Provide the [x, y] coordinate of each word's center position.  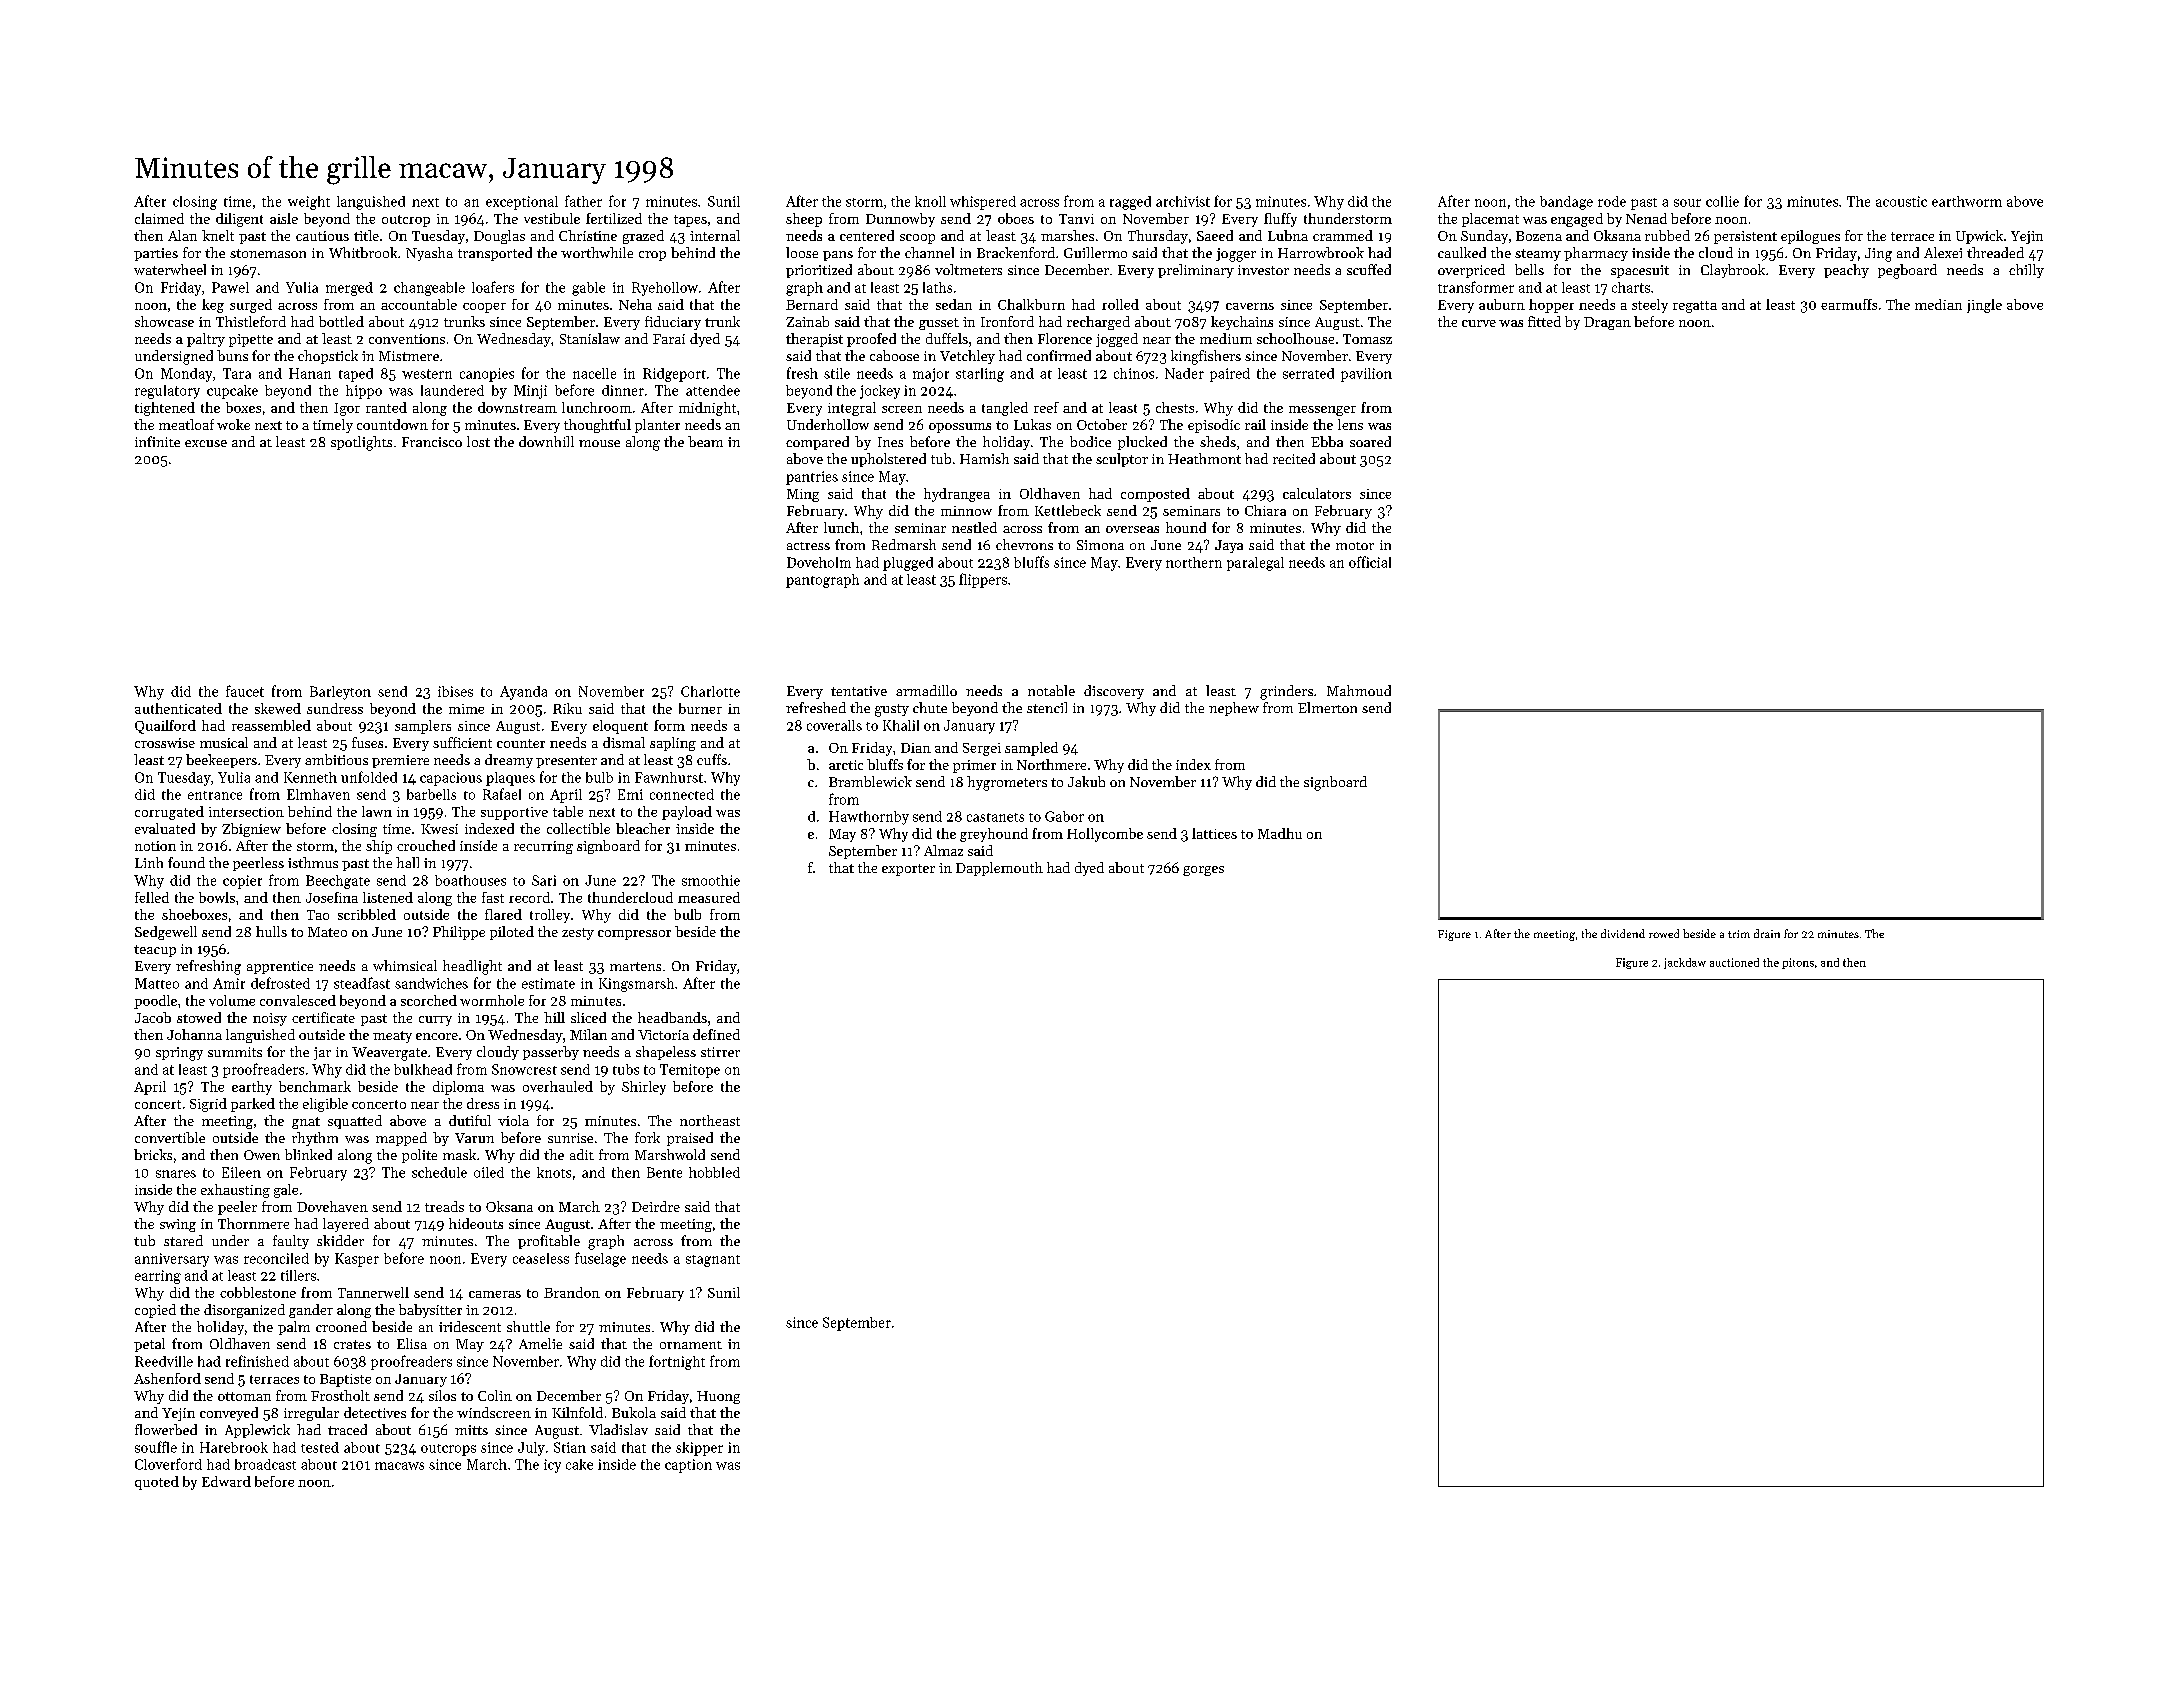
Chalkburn [1031, 304]
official [1370, 562]
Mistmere [409, 356]
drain [1767, 933]
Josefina [332, 897]
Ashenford [167, 1378]
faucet [245, 691]
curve [1479, 323]
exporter [908, 870]
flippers [983, 580]
